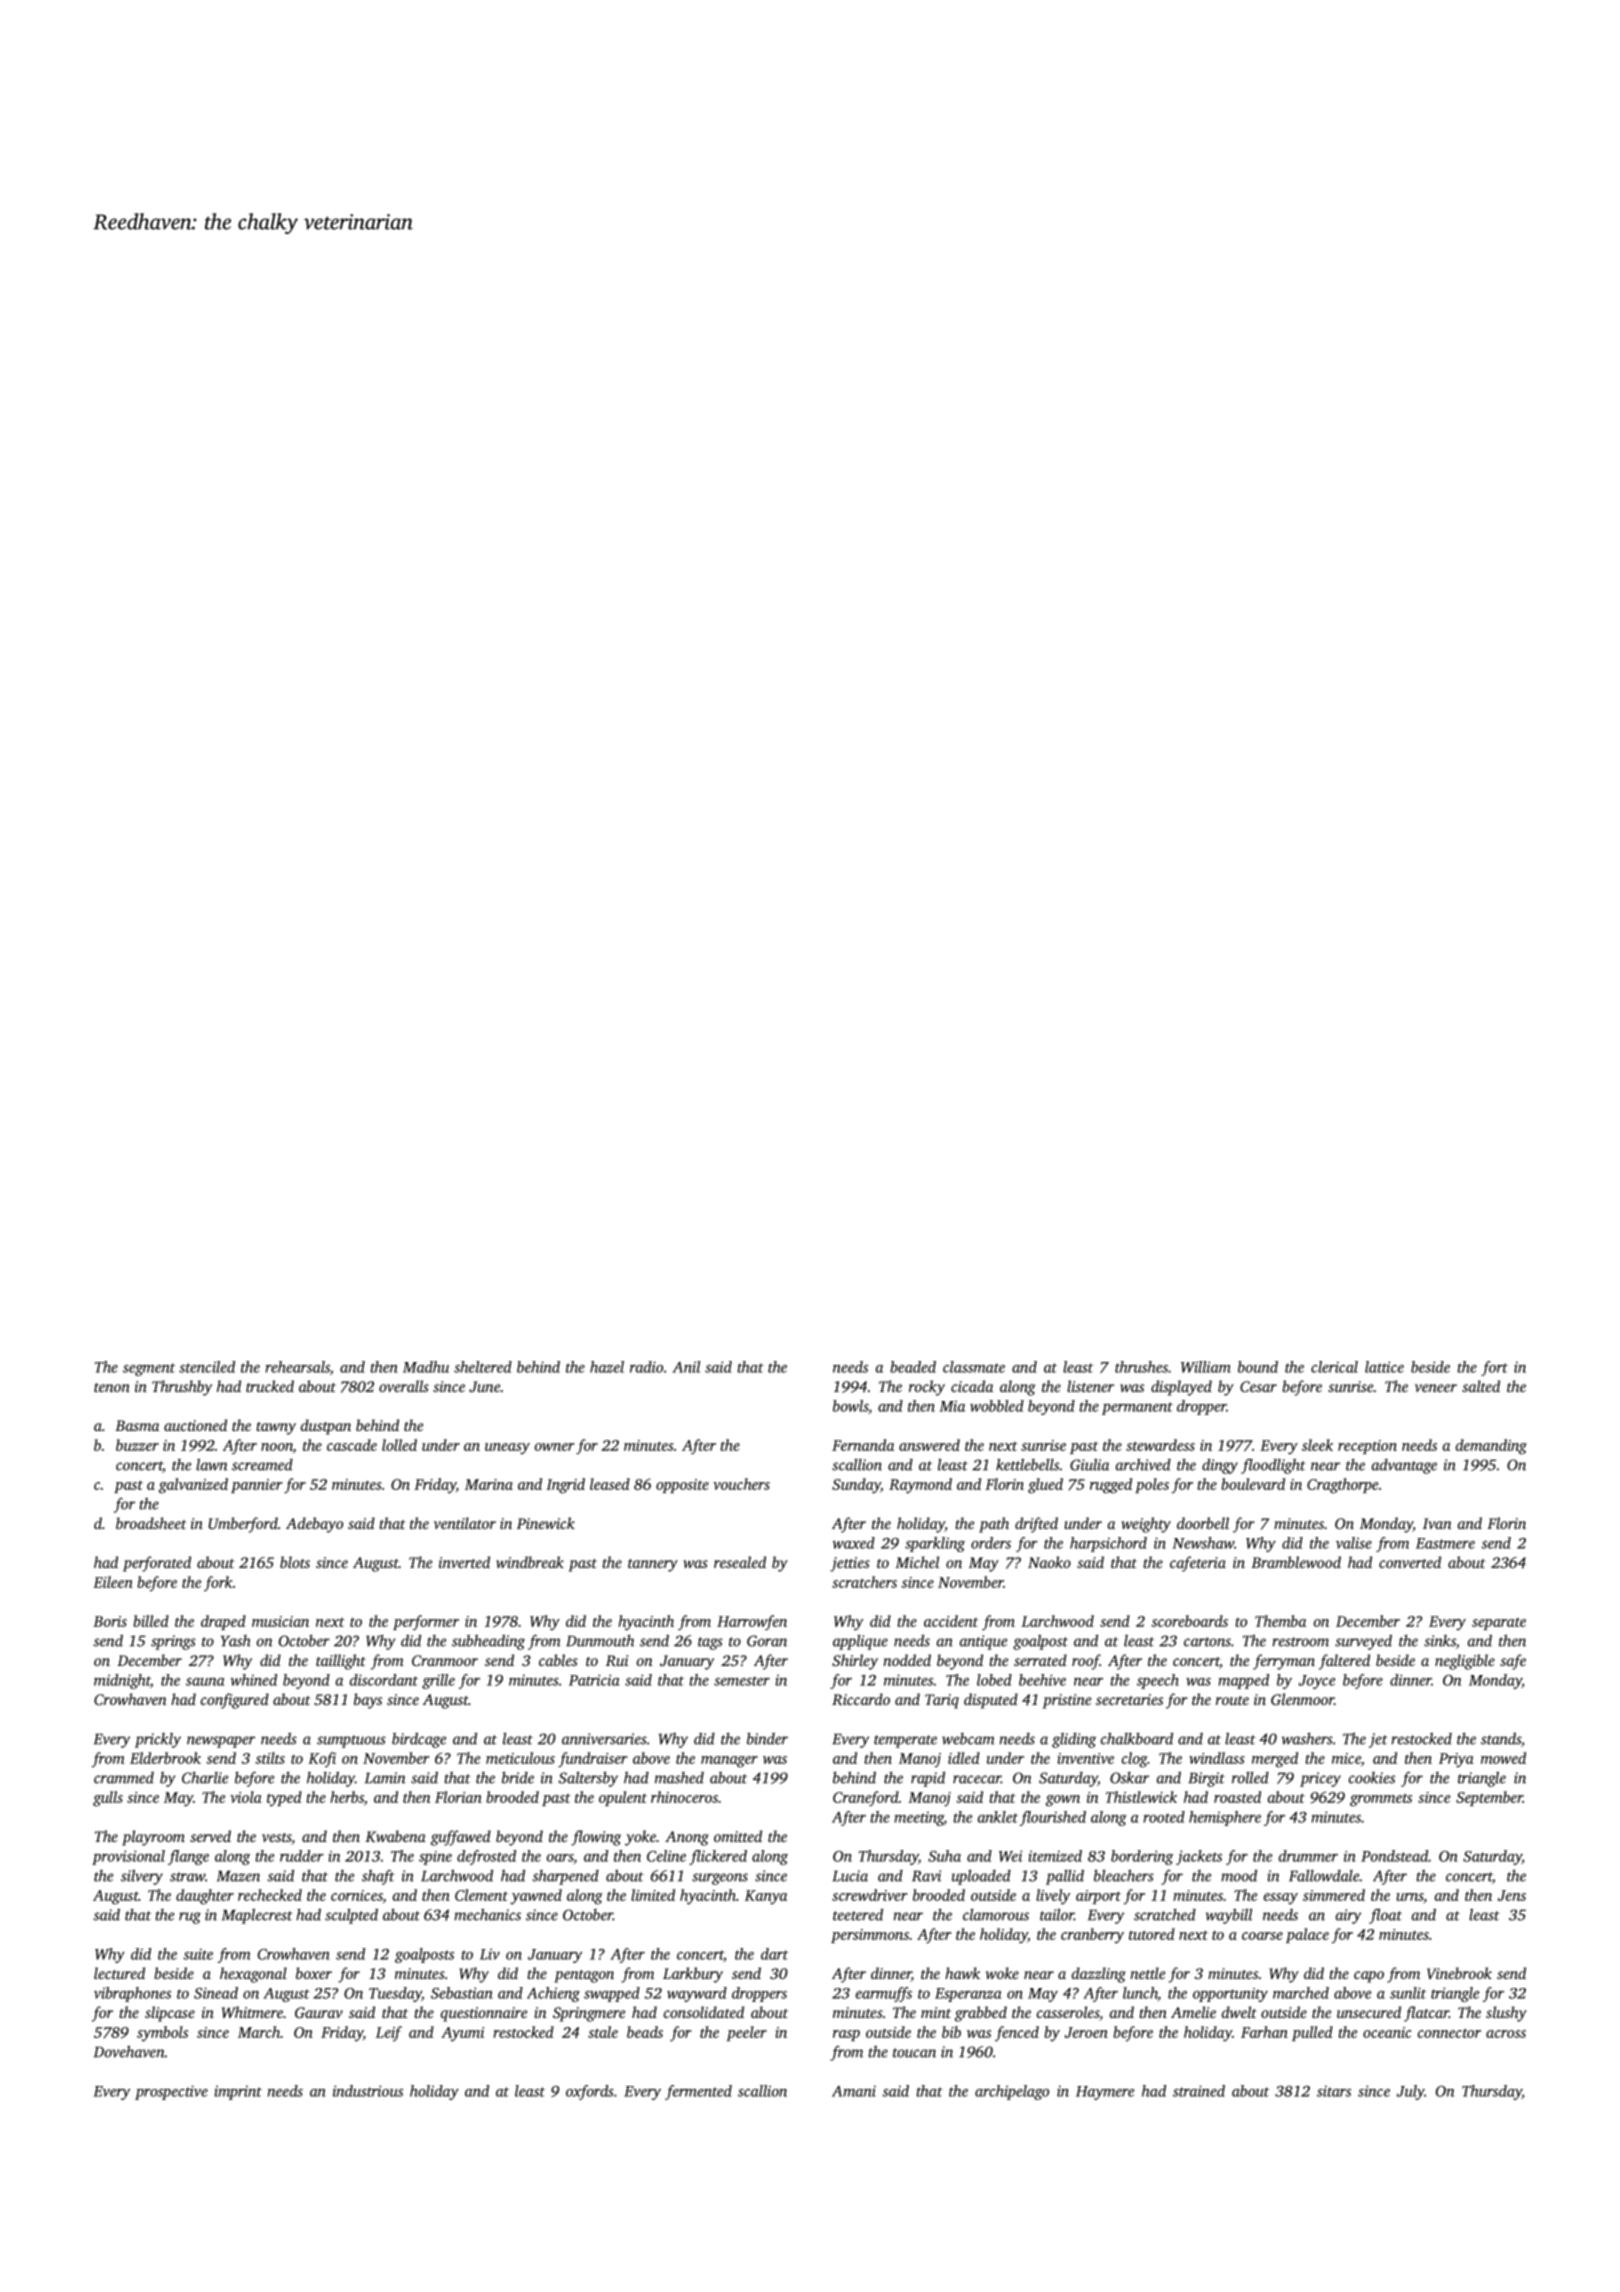 The image size is (1620, 2292). What do you see at coordinates (866, 1799) in the document?
I see `Craneford` at bounding box center [866, 1799].
